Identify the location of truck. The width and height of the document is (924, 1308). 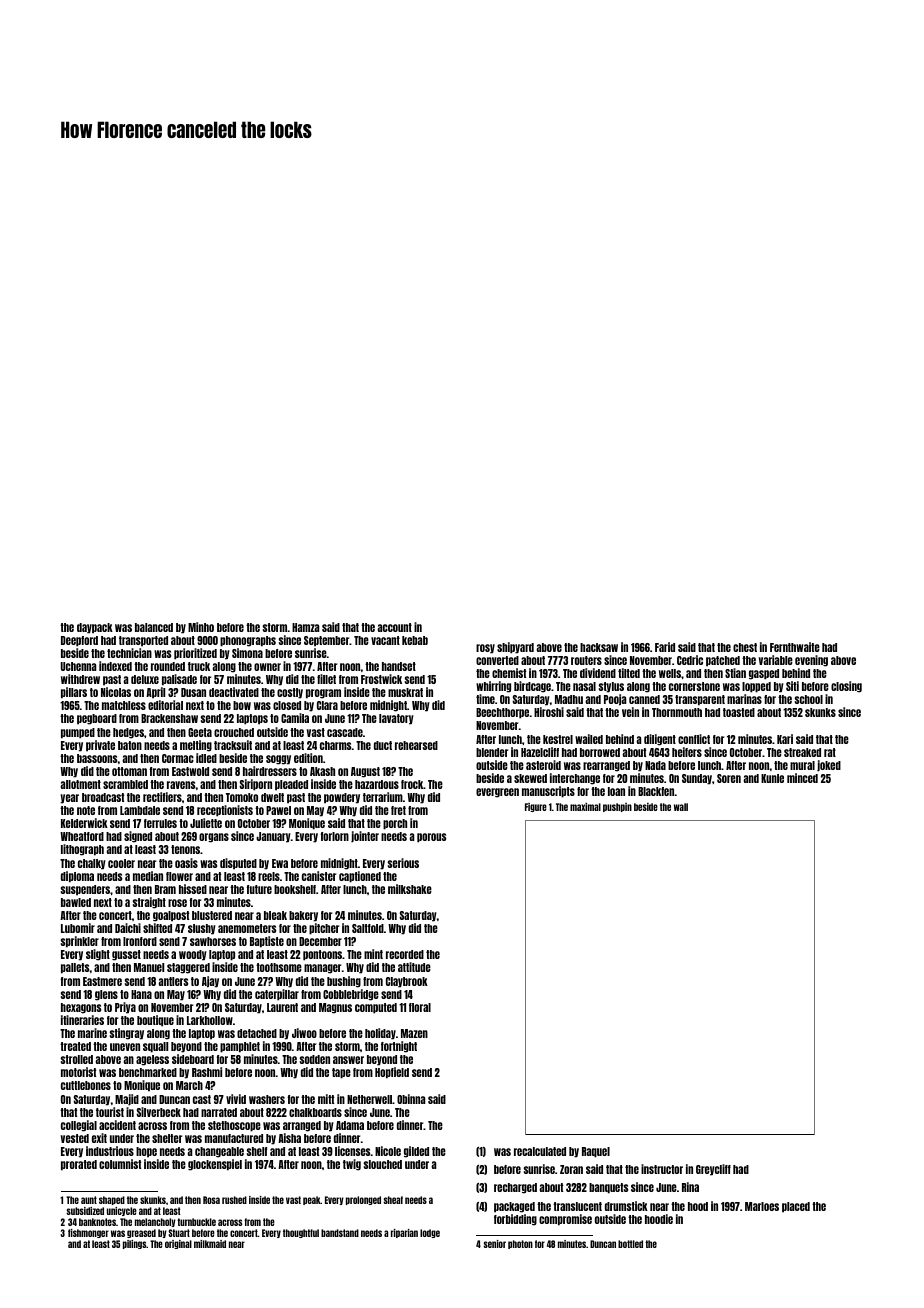
(199, 666).
